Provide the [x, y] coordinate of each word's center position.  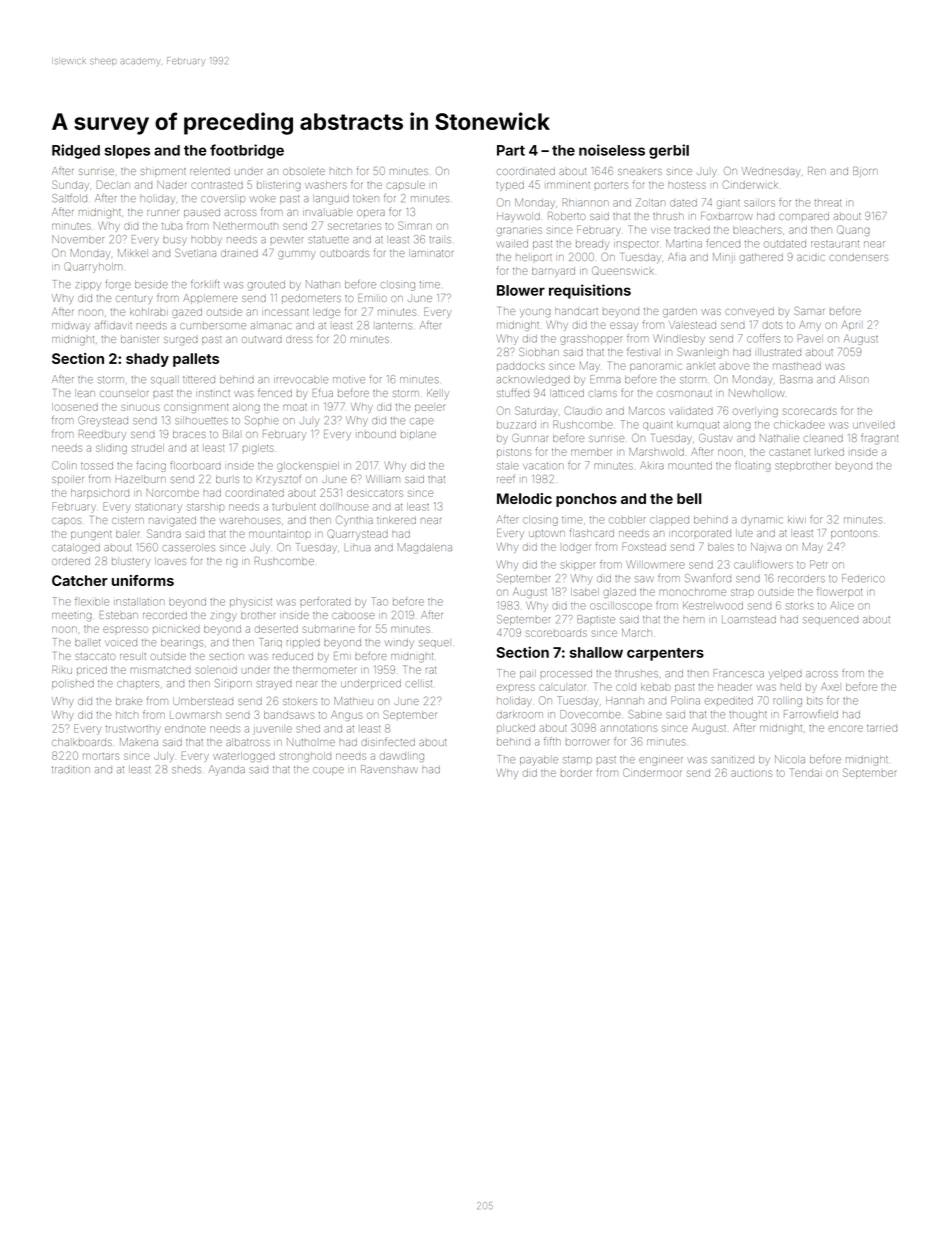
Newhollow [756, 393]
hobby [206, 241]
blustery [131, 562]
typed [510, 186]
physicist [251, 603]
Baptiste [596, 620]
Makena [139, 742]
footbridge [247, 151]
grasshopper [591, 340]
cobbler [627, 520]
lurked [830, 452]
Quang [853, 230]
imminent [568, 185]
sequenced [830, 621]
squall [165, 380]
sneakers [640, 172]
